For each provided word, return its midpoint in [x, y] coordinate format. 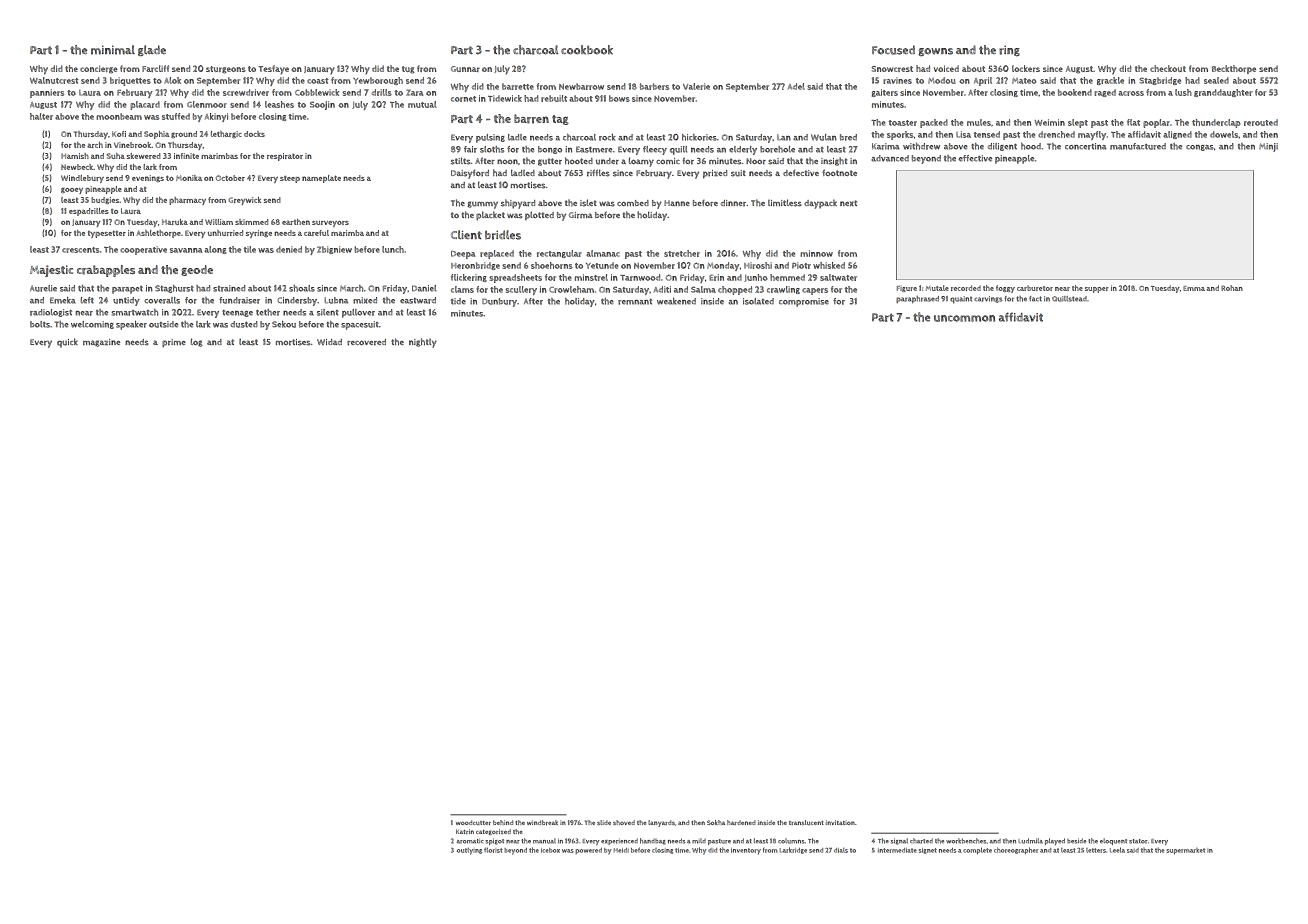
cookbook [587, 50]
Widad [329, 342]
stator [1138, 841]
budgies [105, 200]
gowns [935, 52]
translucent [806, 822]
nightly [423, 343]
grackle [1110, 81]
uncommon [964, 318]
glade [152, 50]
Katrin [465, 831]
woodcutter [473, 822]
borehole [777, 149]
